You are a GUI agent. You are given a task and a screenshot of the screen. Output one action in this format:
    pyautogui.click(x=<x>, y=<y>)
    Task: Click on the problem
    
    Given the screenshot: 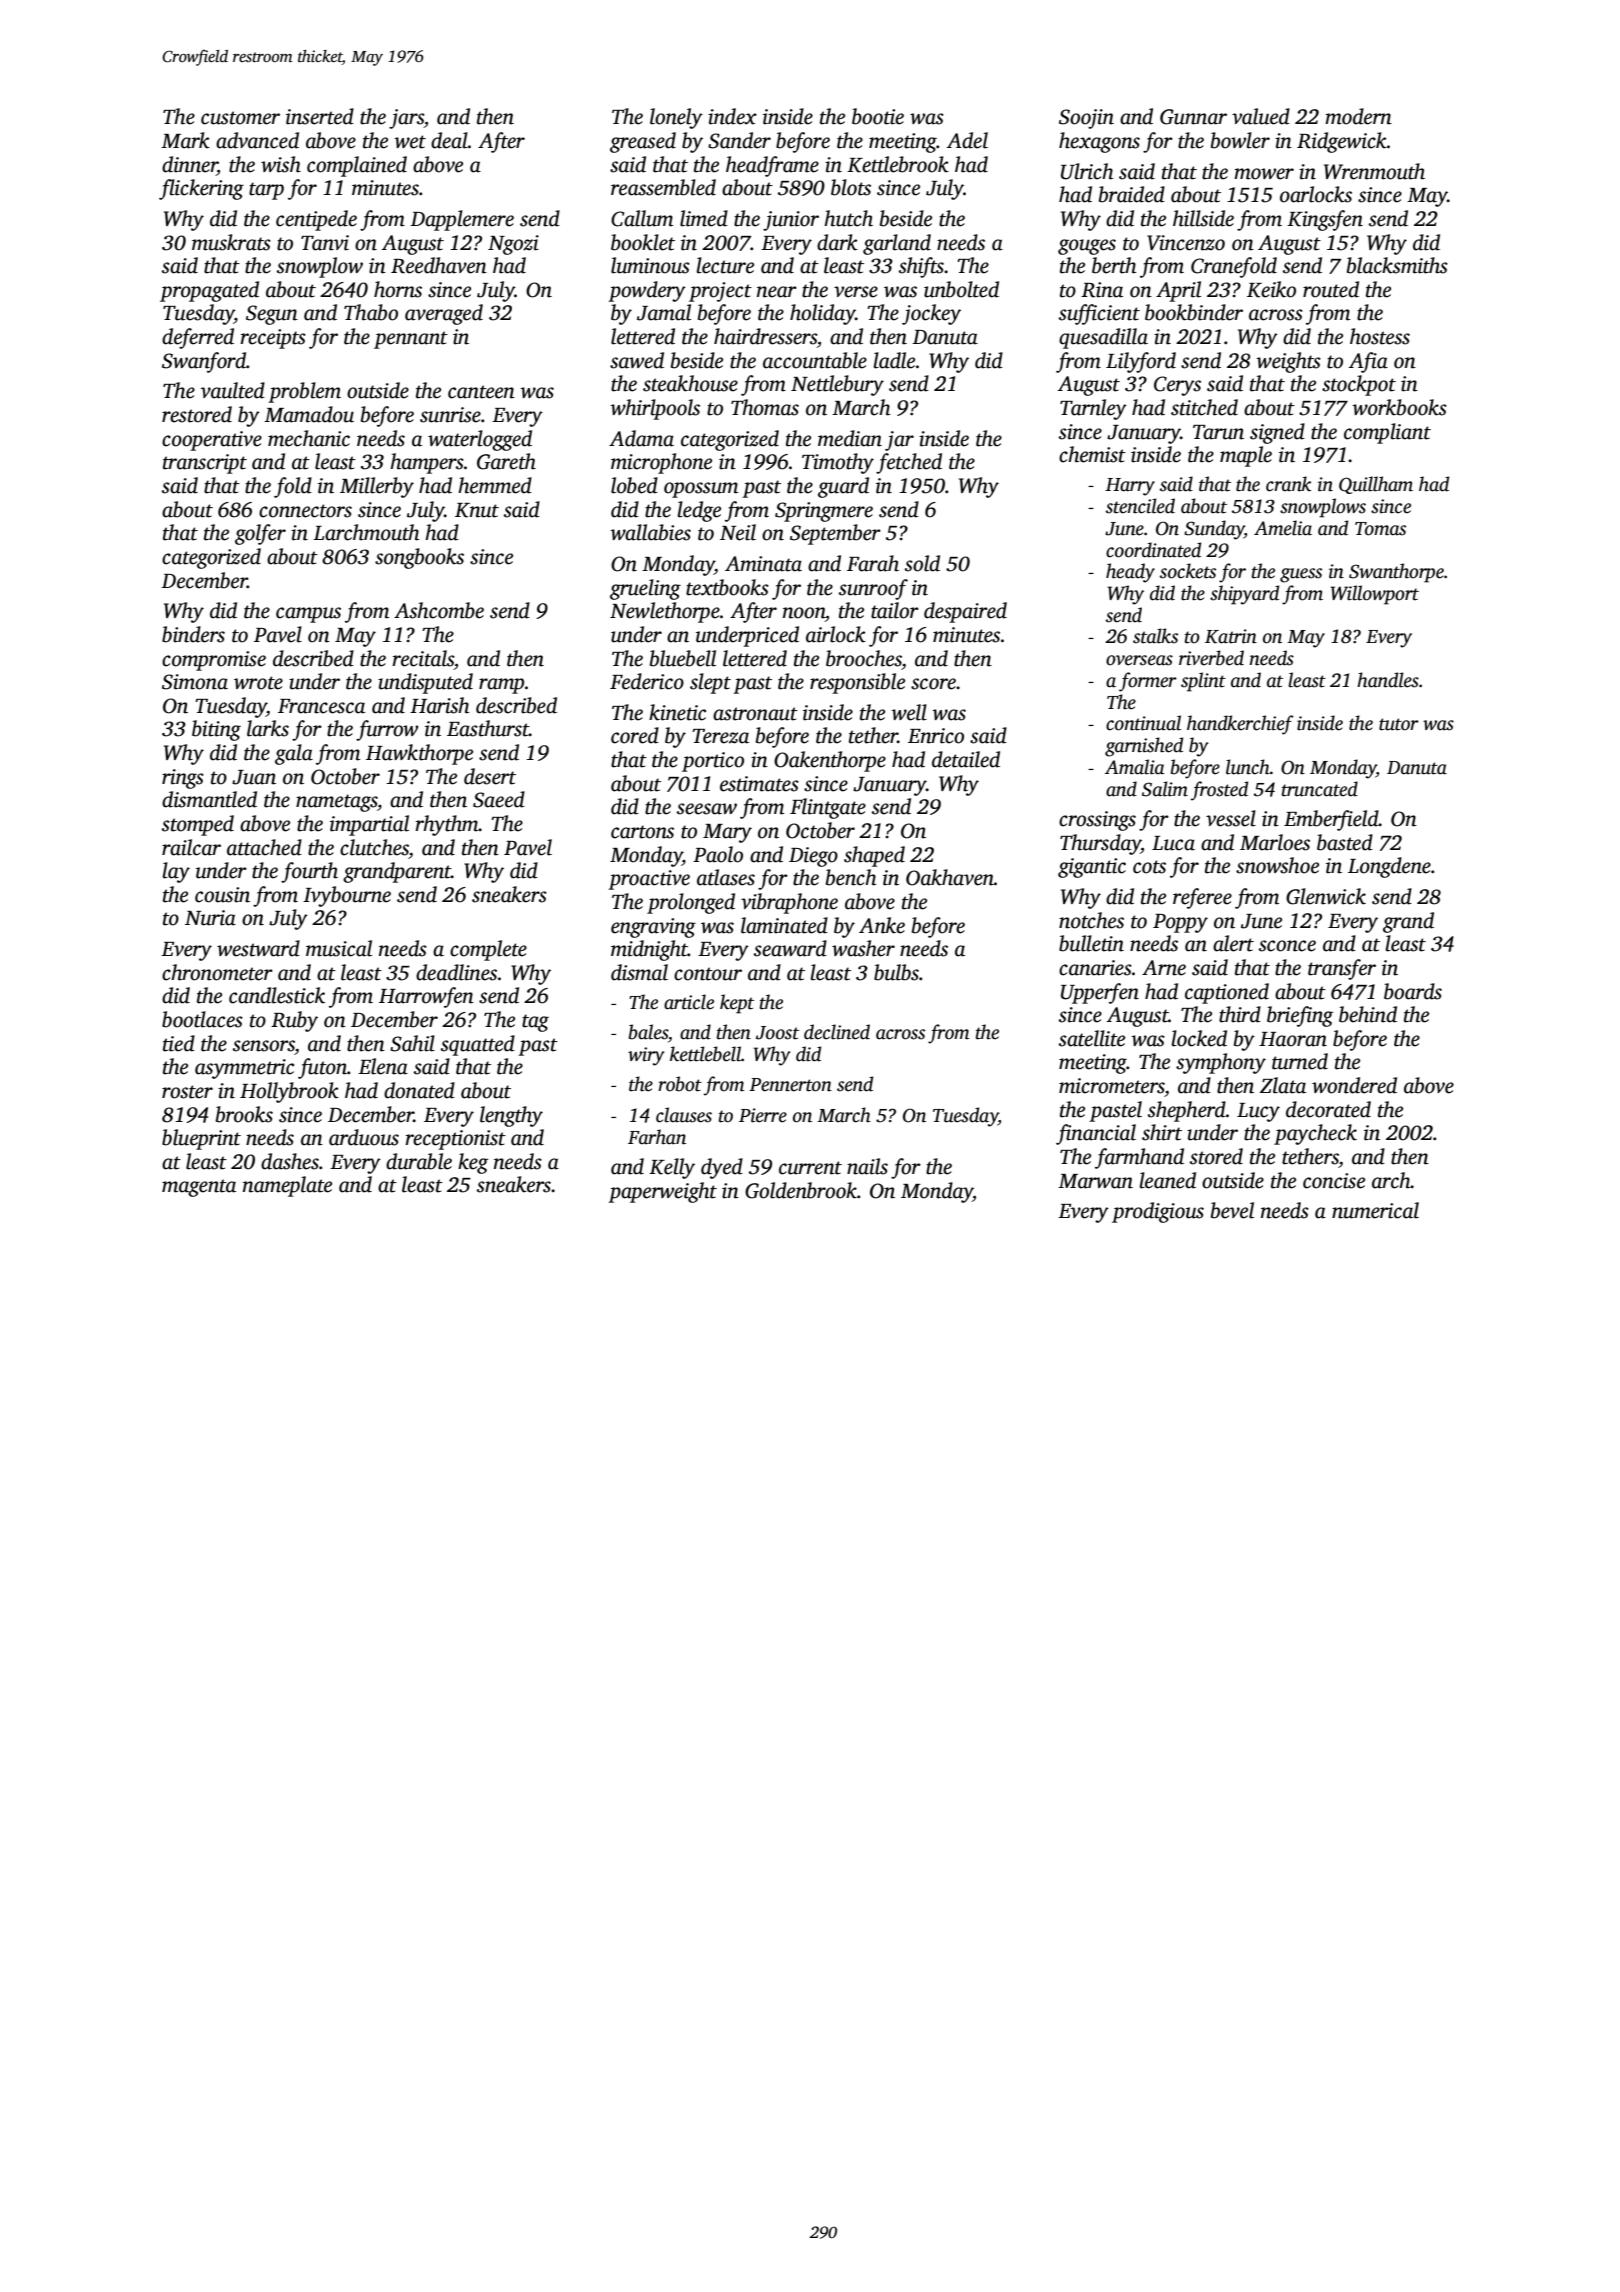 What is the action you would take?
    pyautogui.click(x=304, y=392)
